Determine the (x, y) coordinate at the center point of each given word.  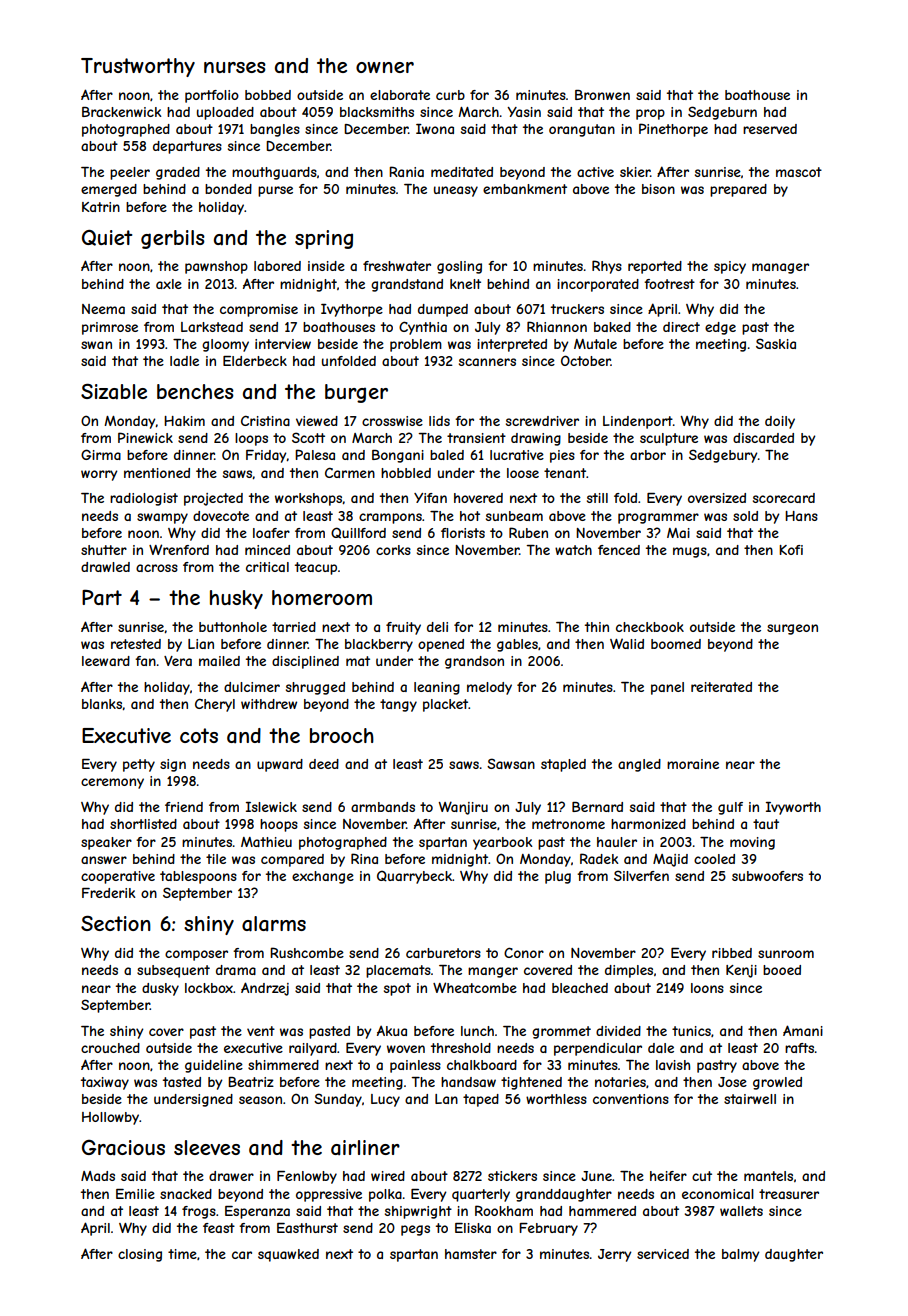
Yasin (524, 112)
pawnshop (216, 267)
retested (136, 644)
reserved (770, 129)
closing (140, 1255)
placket (446, 705)
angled (639, 765)
